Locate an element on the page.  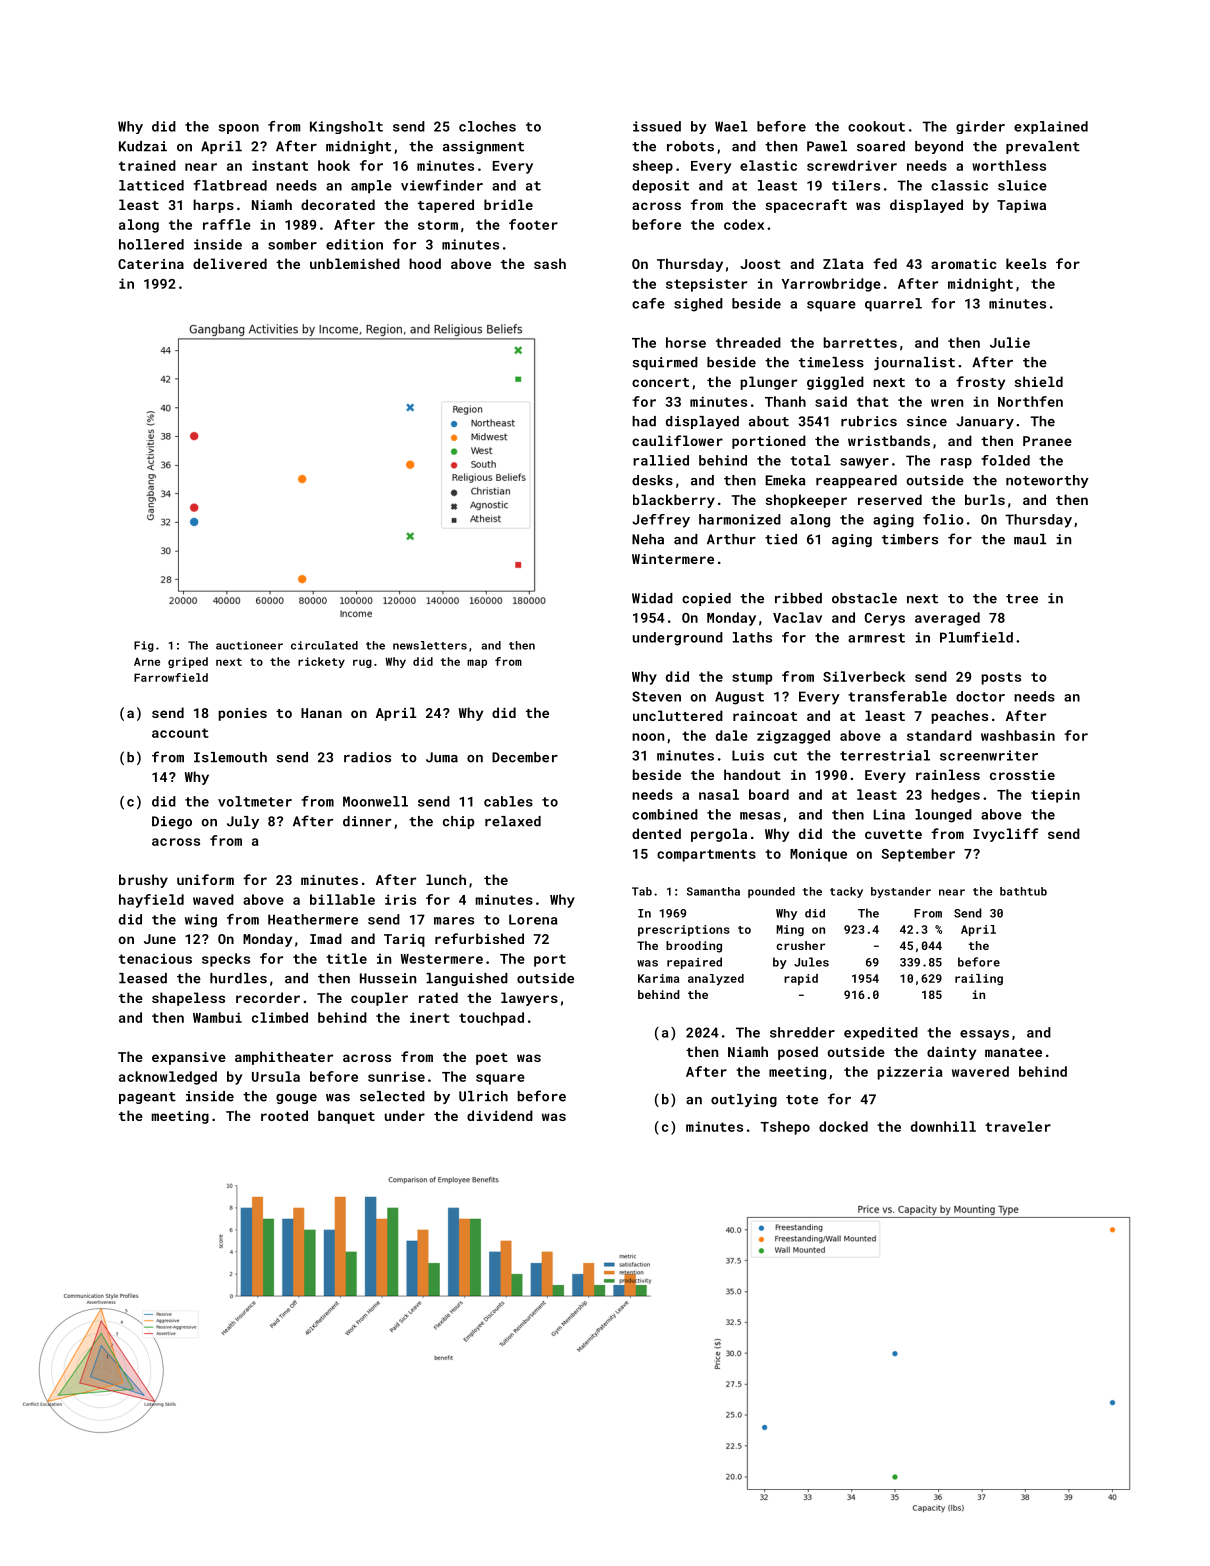
frosty is located at coordinates (980, 383).
